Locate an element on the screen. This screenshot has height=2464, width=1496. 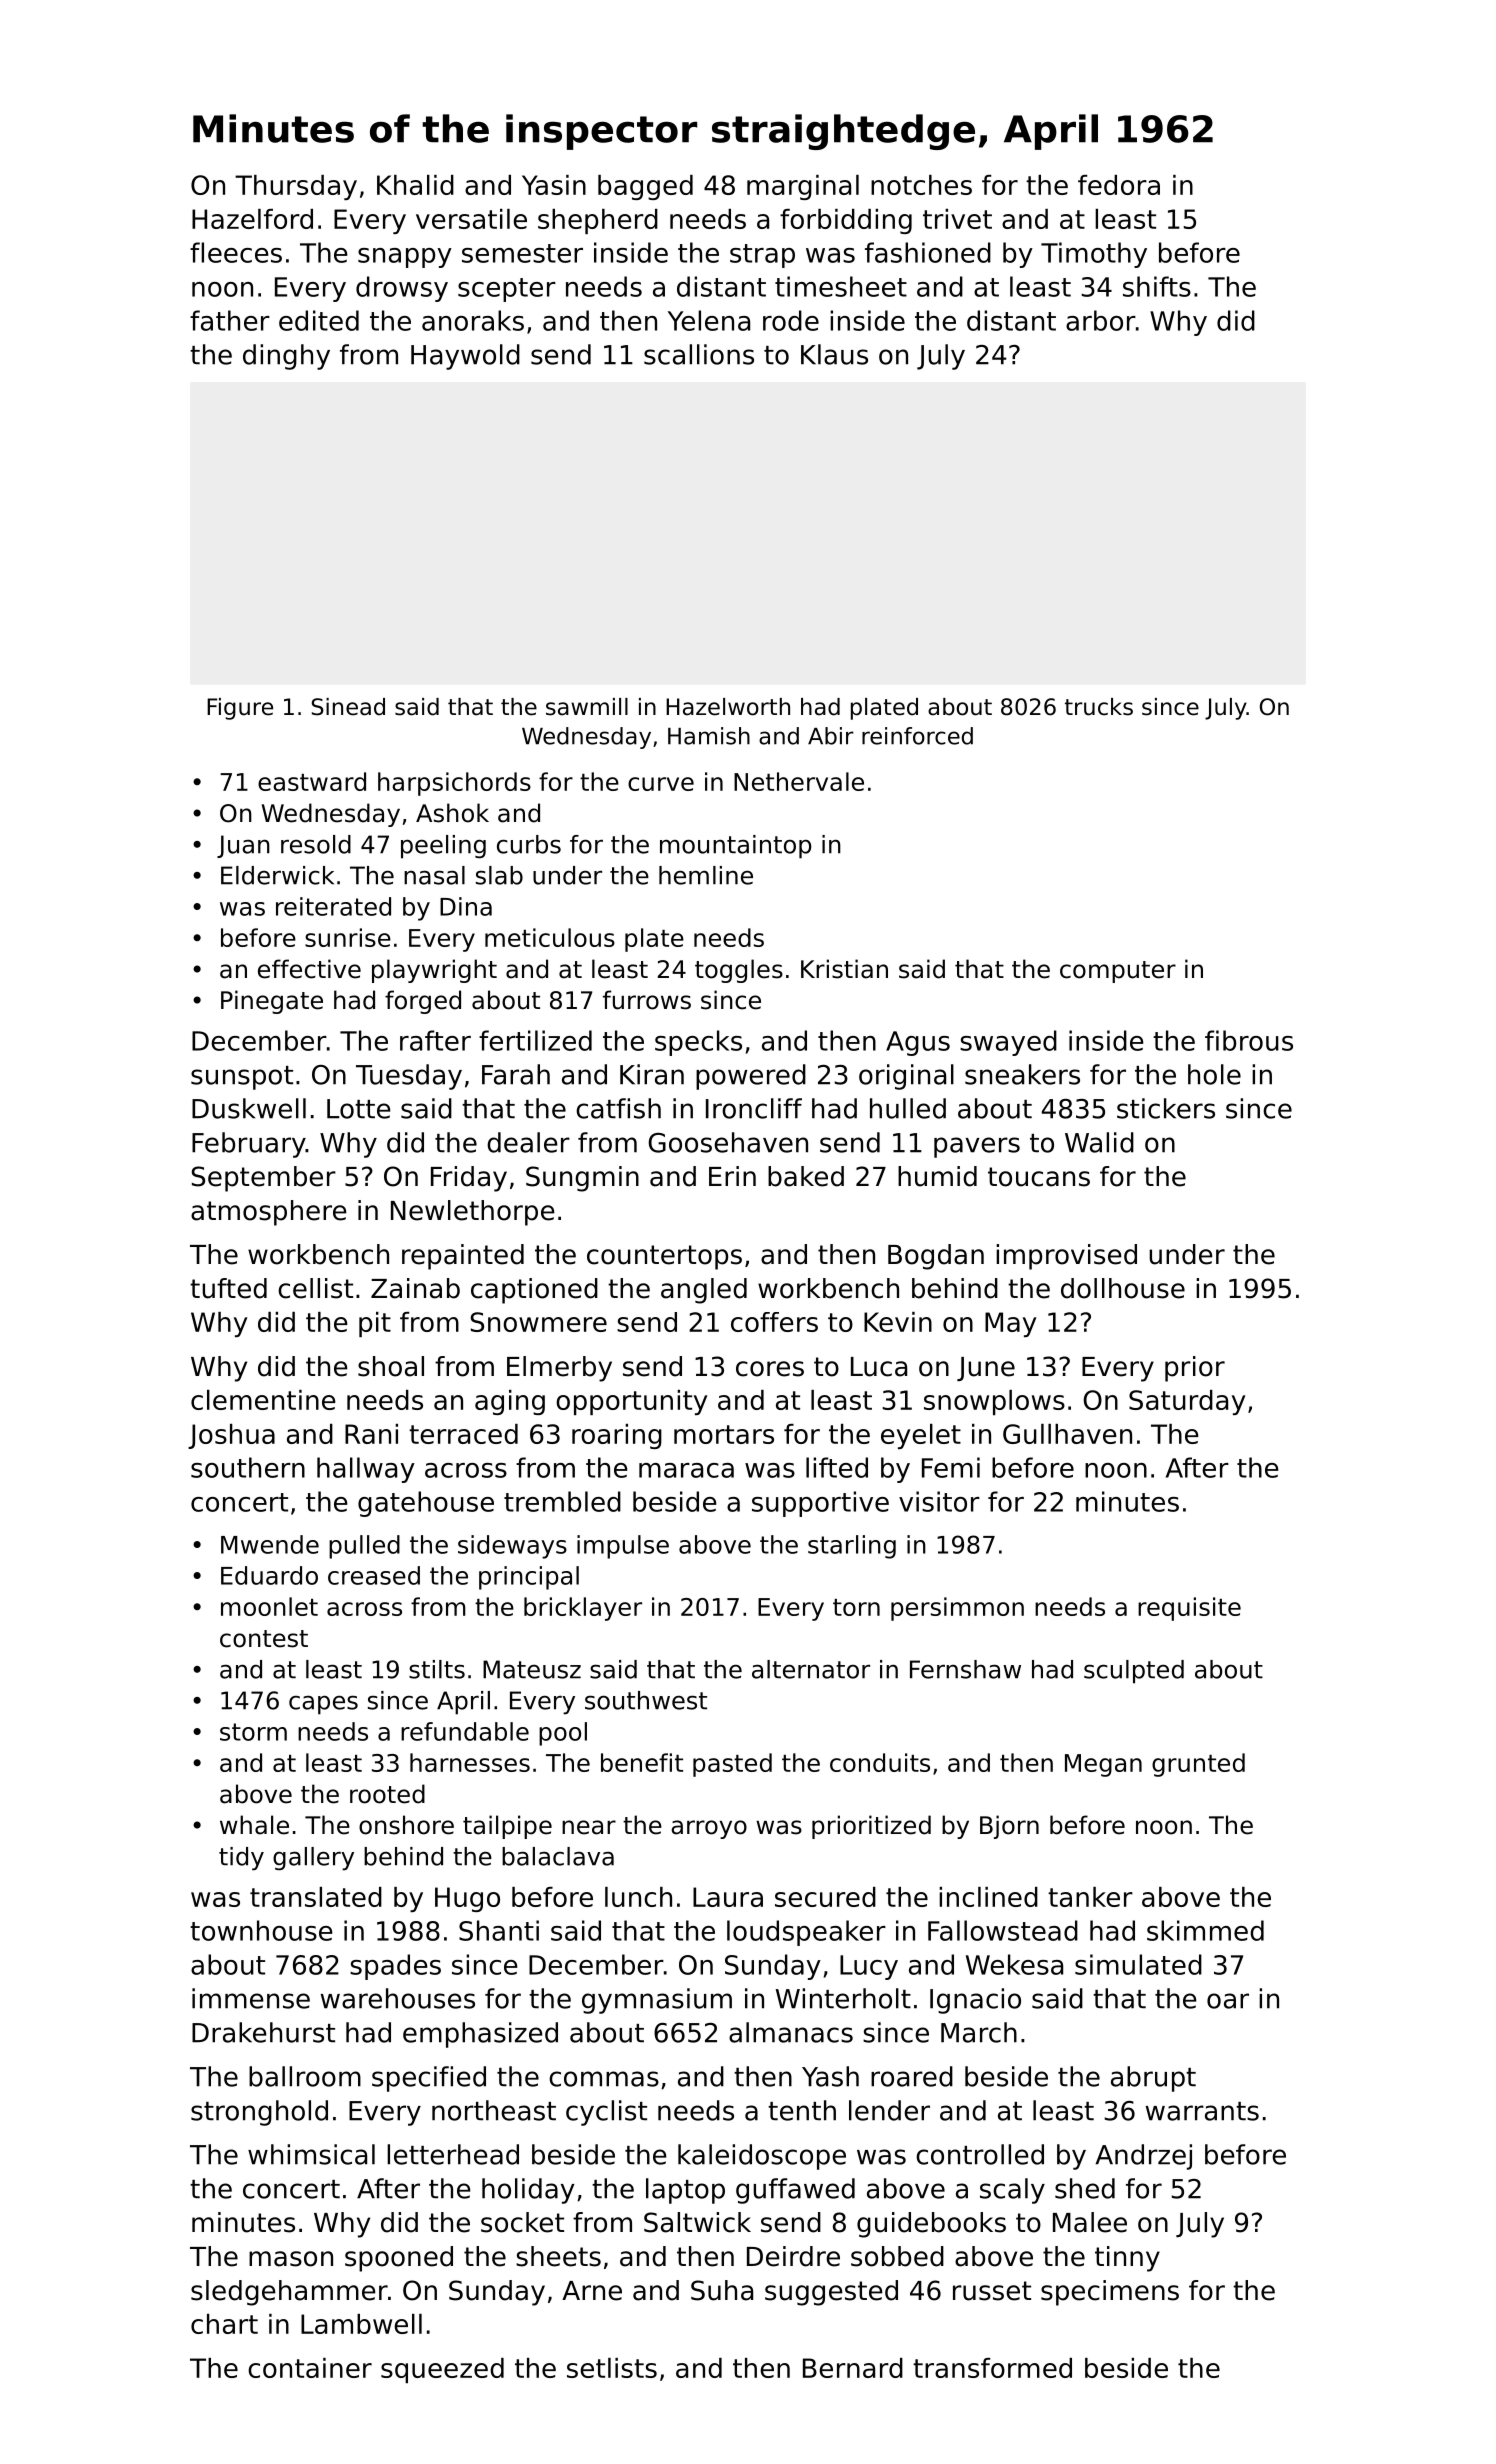
timesheet is located at coordinates (841, 286).
